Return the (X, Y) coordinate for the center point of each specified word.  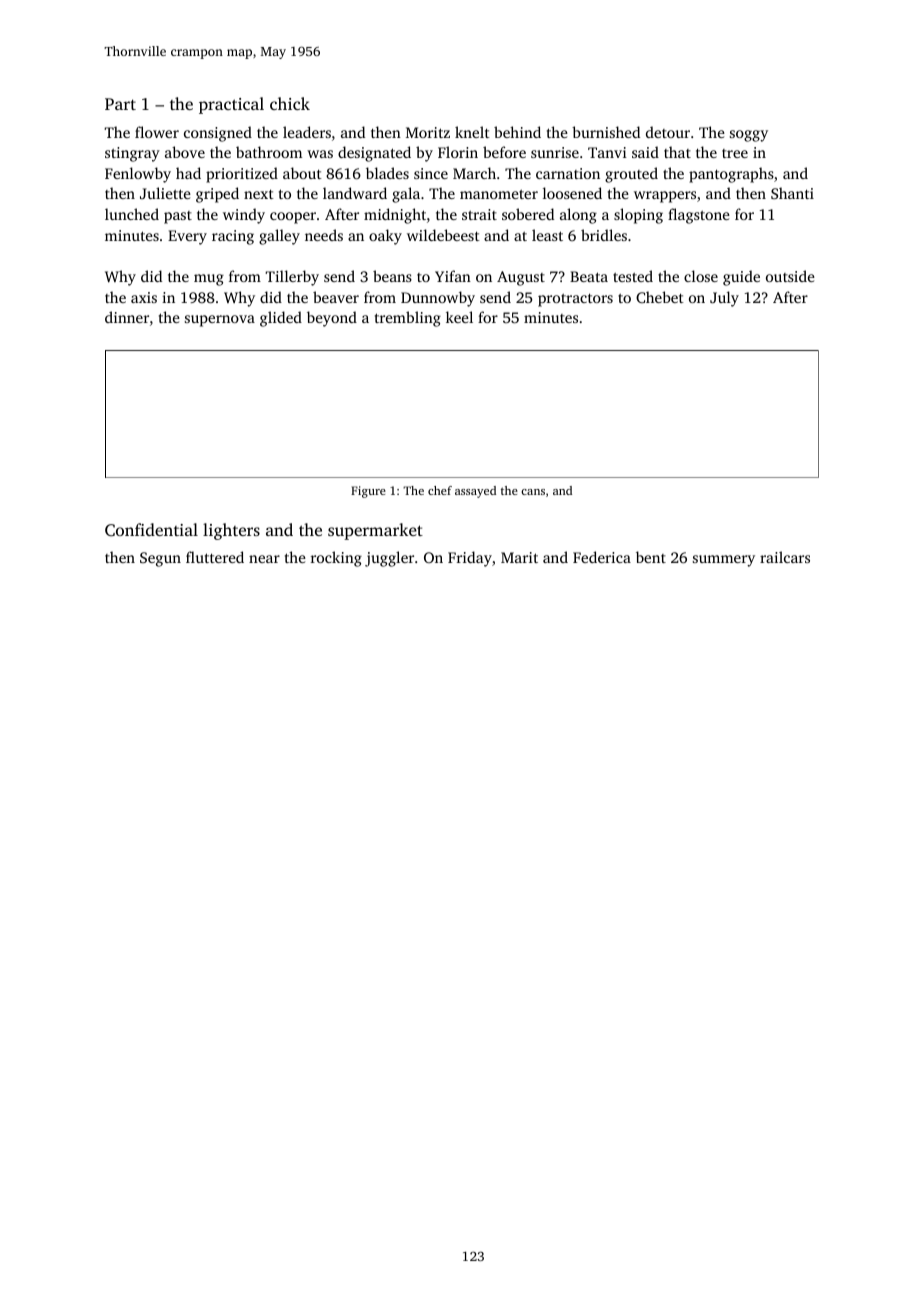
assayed (475, 492)
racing (233, 237)
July (724, 299)
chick (290, 103)
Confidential (151, 529)
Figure (368, 492)
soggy (749, 136)
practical (231, 105)
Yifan (453, 276)
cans (533, 492)
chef (440, 490)
